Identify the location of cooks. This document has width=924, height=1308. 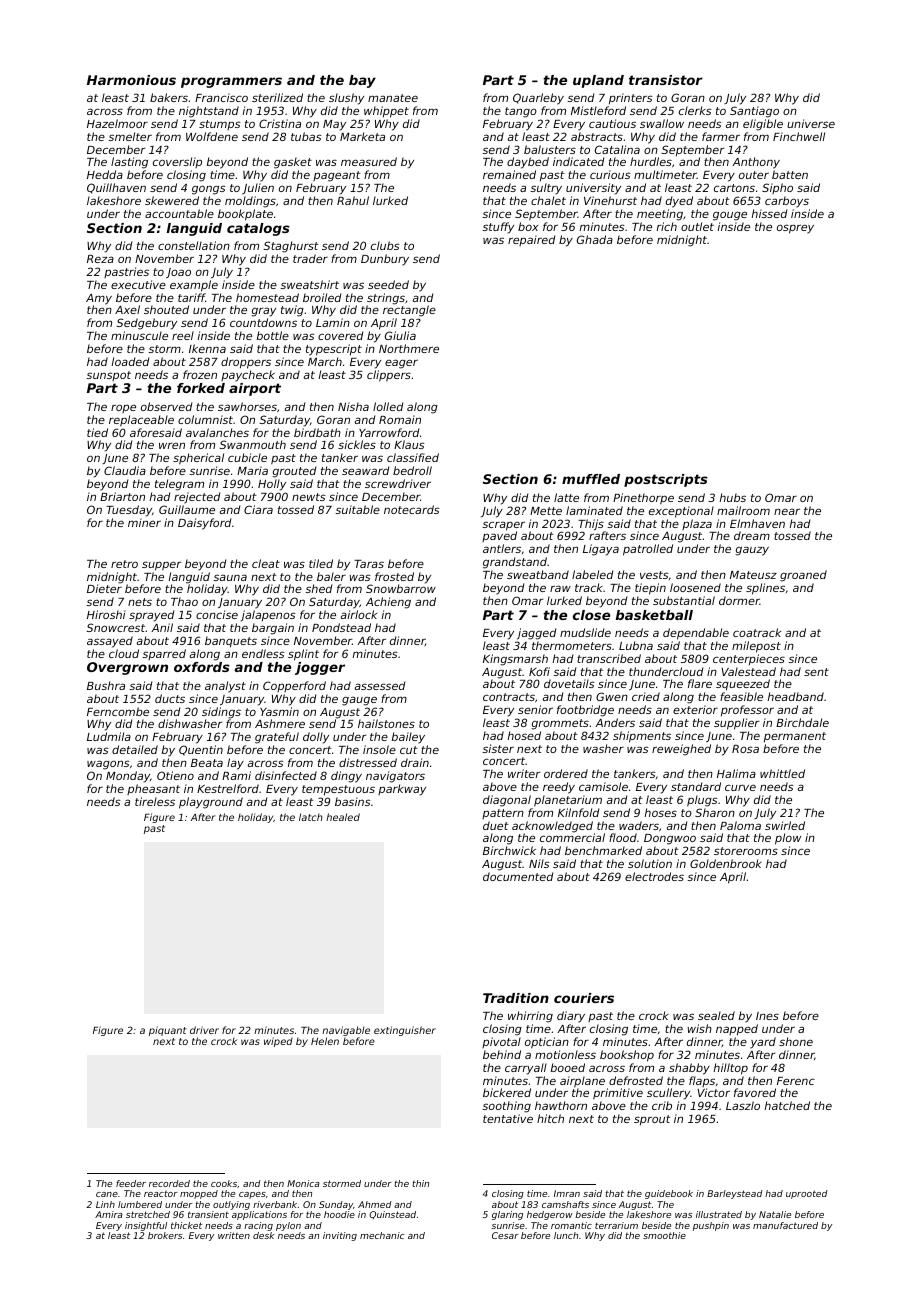
(224, 1183).
